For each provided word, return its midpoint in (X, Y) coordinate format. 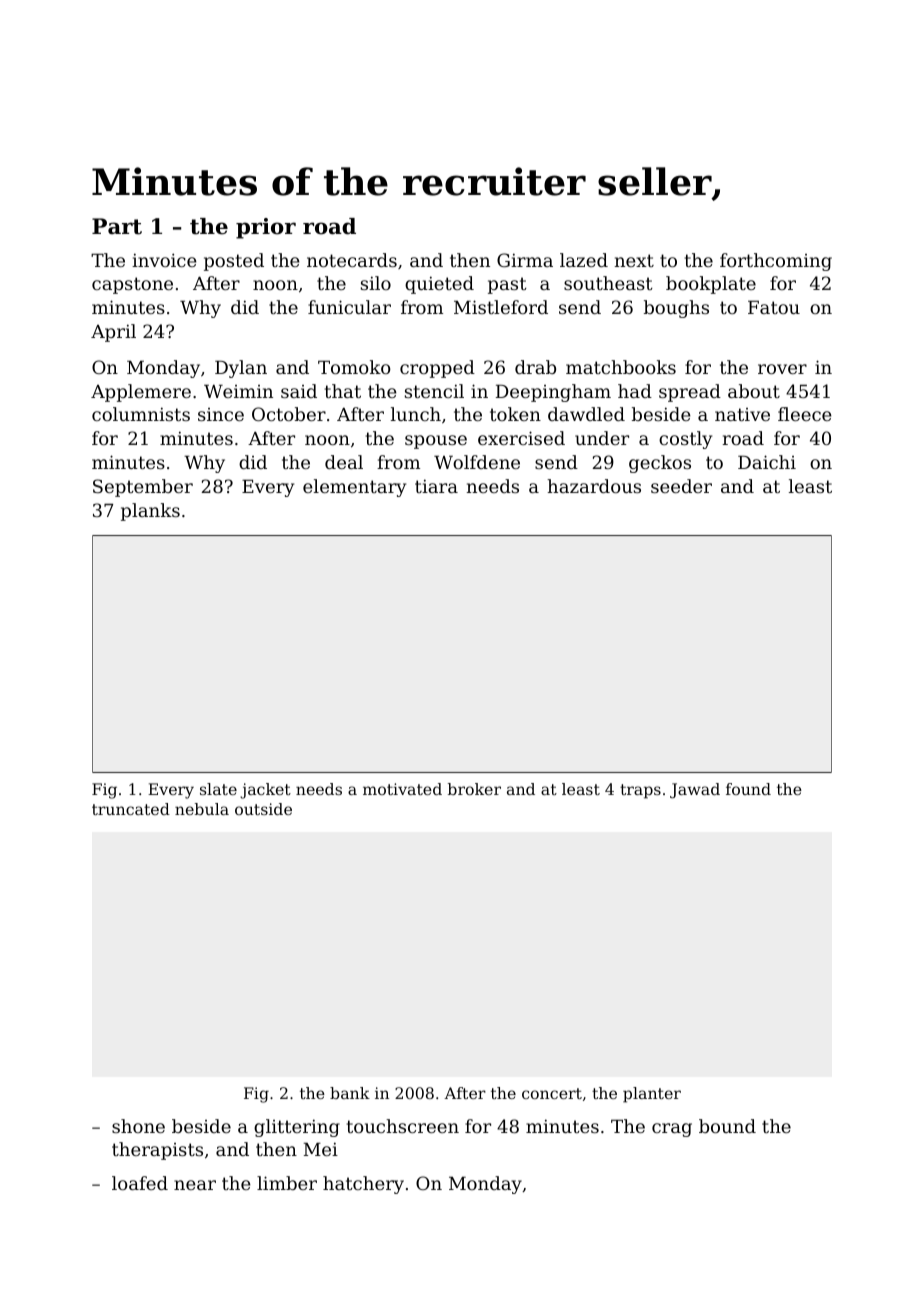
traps (640, 791)
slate (218, 789)
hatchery (363, 1185)
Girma (525, 260)
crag (672, 1130)
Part (117, 226)
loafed (140, 1183)
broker (474, 789)
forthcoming (776, 262)
